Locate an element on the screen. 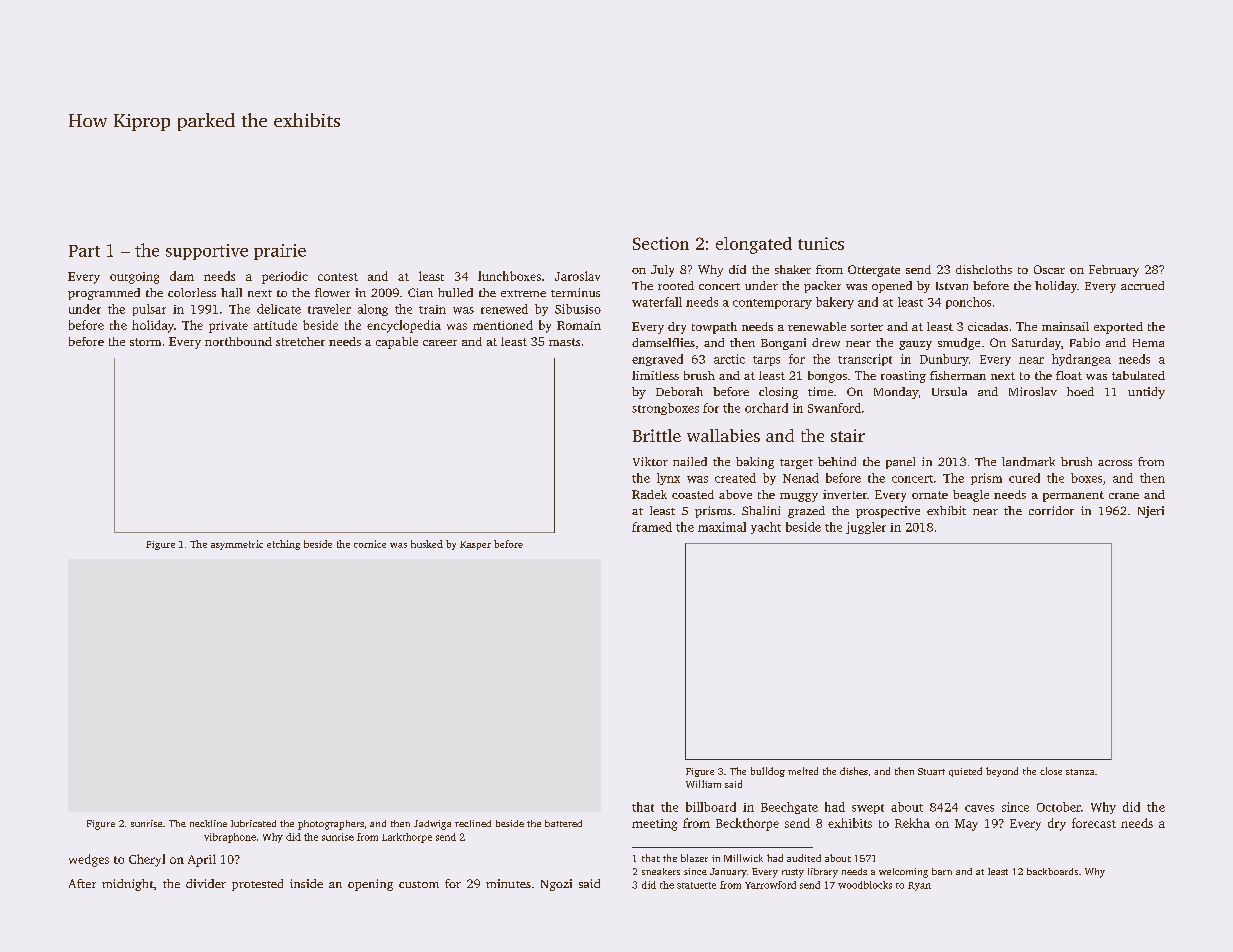  asymmetric is located at coordinates (237, 545).
